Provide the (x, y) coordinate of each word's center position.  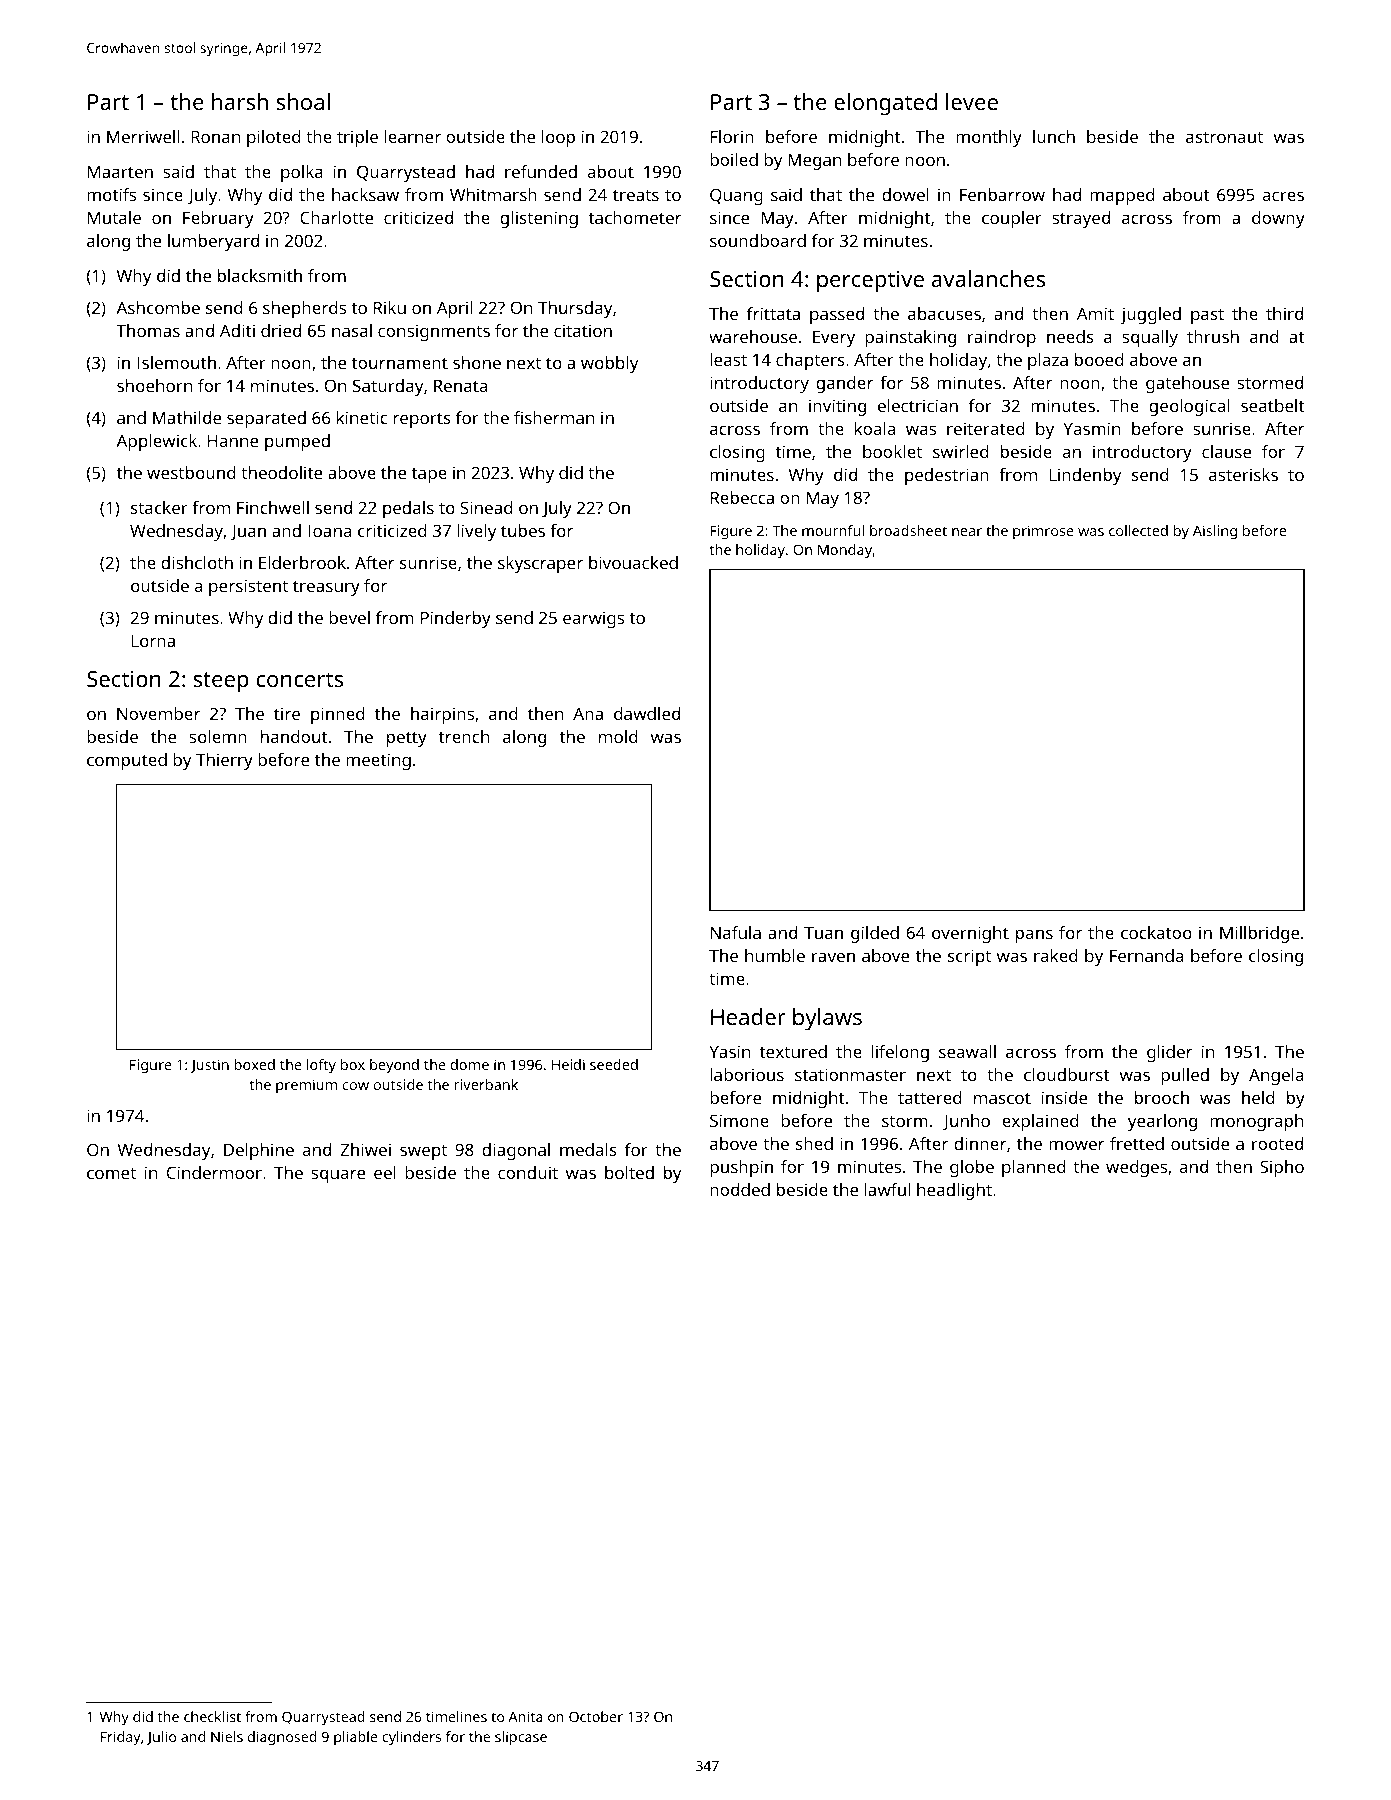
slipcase (521, 1738)
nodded (740, 1189)
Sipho (1282, 1168)
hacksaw (365, 194)
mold (618, 736)
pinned (338, 715)
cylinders (411, 1738)
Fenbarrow (1002, 194)
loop (558, 138)
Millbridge (1259, 934)
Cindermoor (214, 1172)
